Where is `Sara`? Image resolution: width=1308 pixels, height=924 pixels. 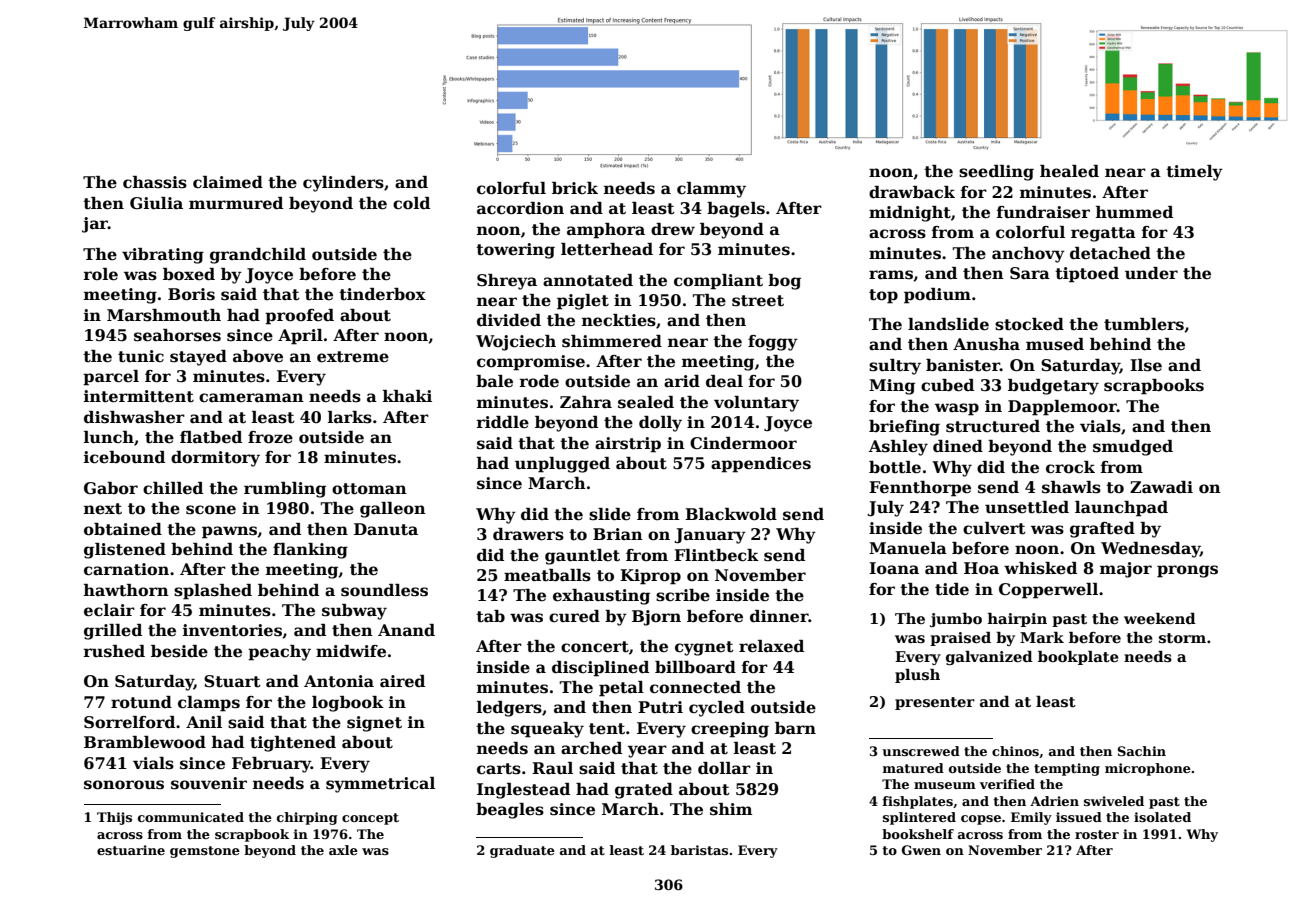 Sara is located at coordinates (1030, 273).
